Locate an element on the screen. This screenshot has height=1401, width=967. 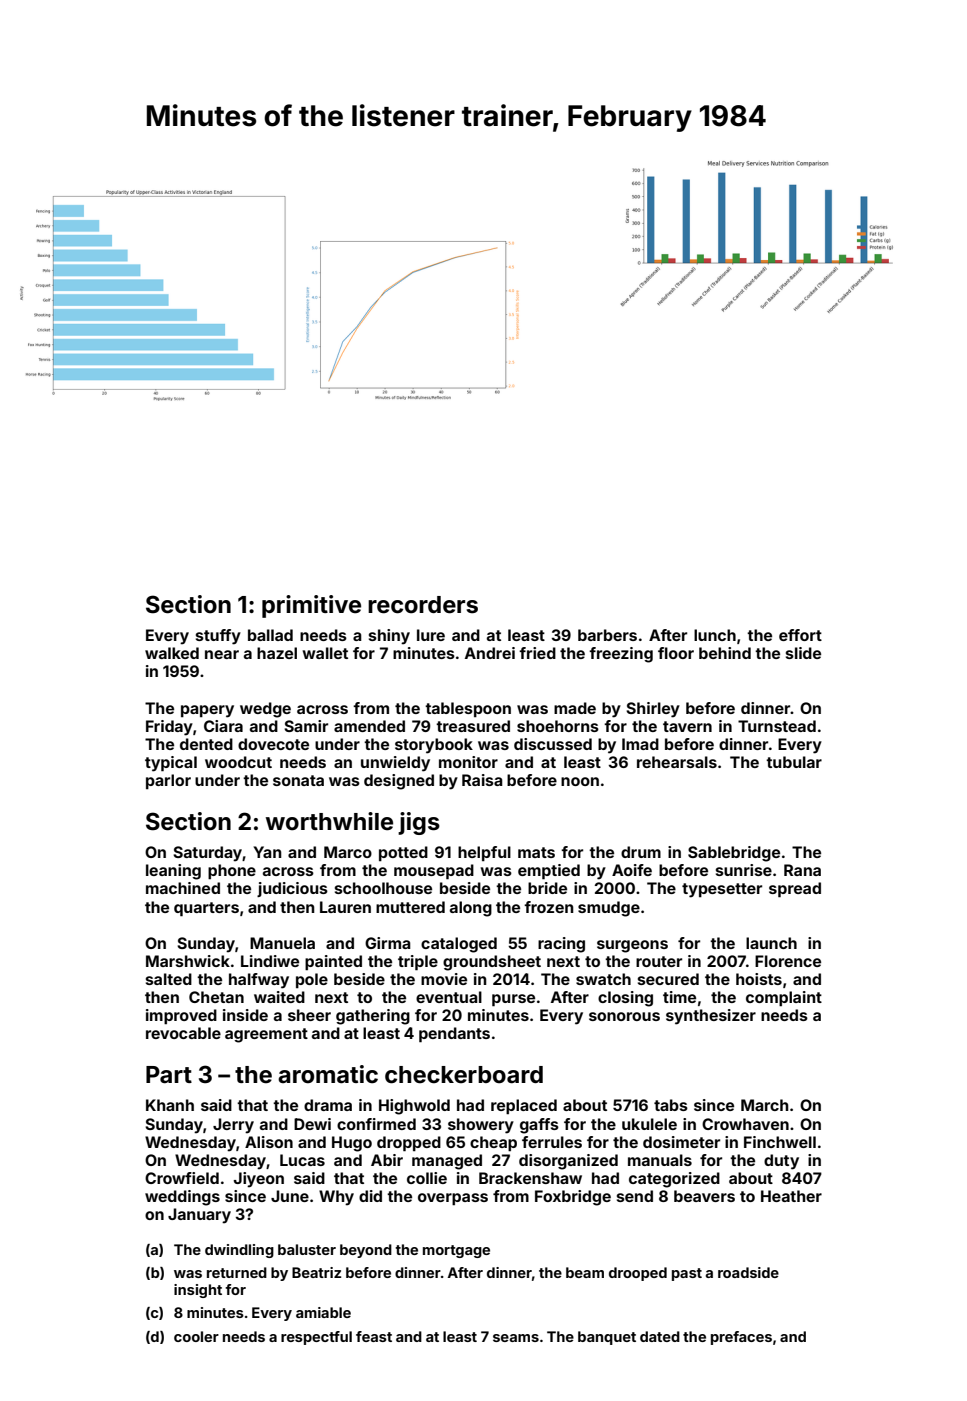
cooler is located at coordinates (196, 1336).
